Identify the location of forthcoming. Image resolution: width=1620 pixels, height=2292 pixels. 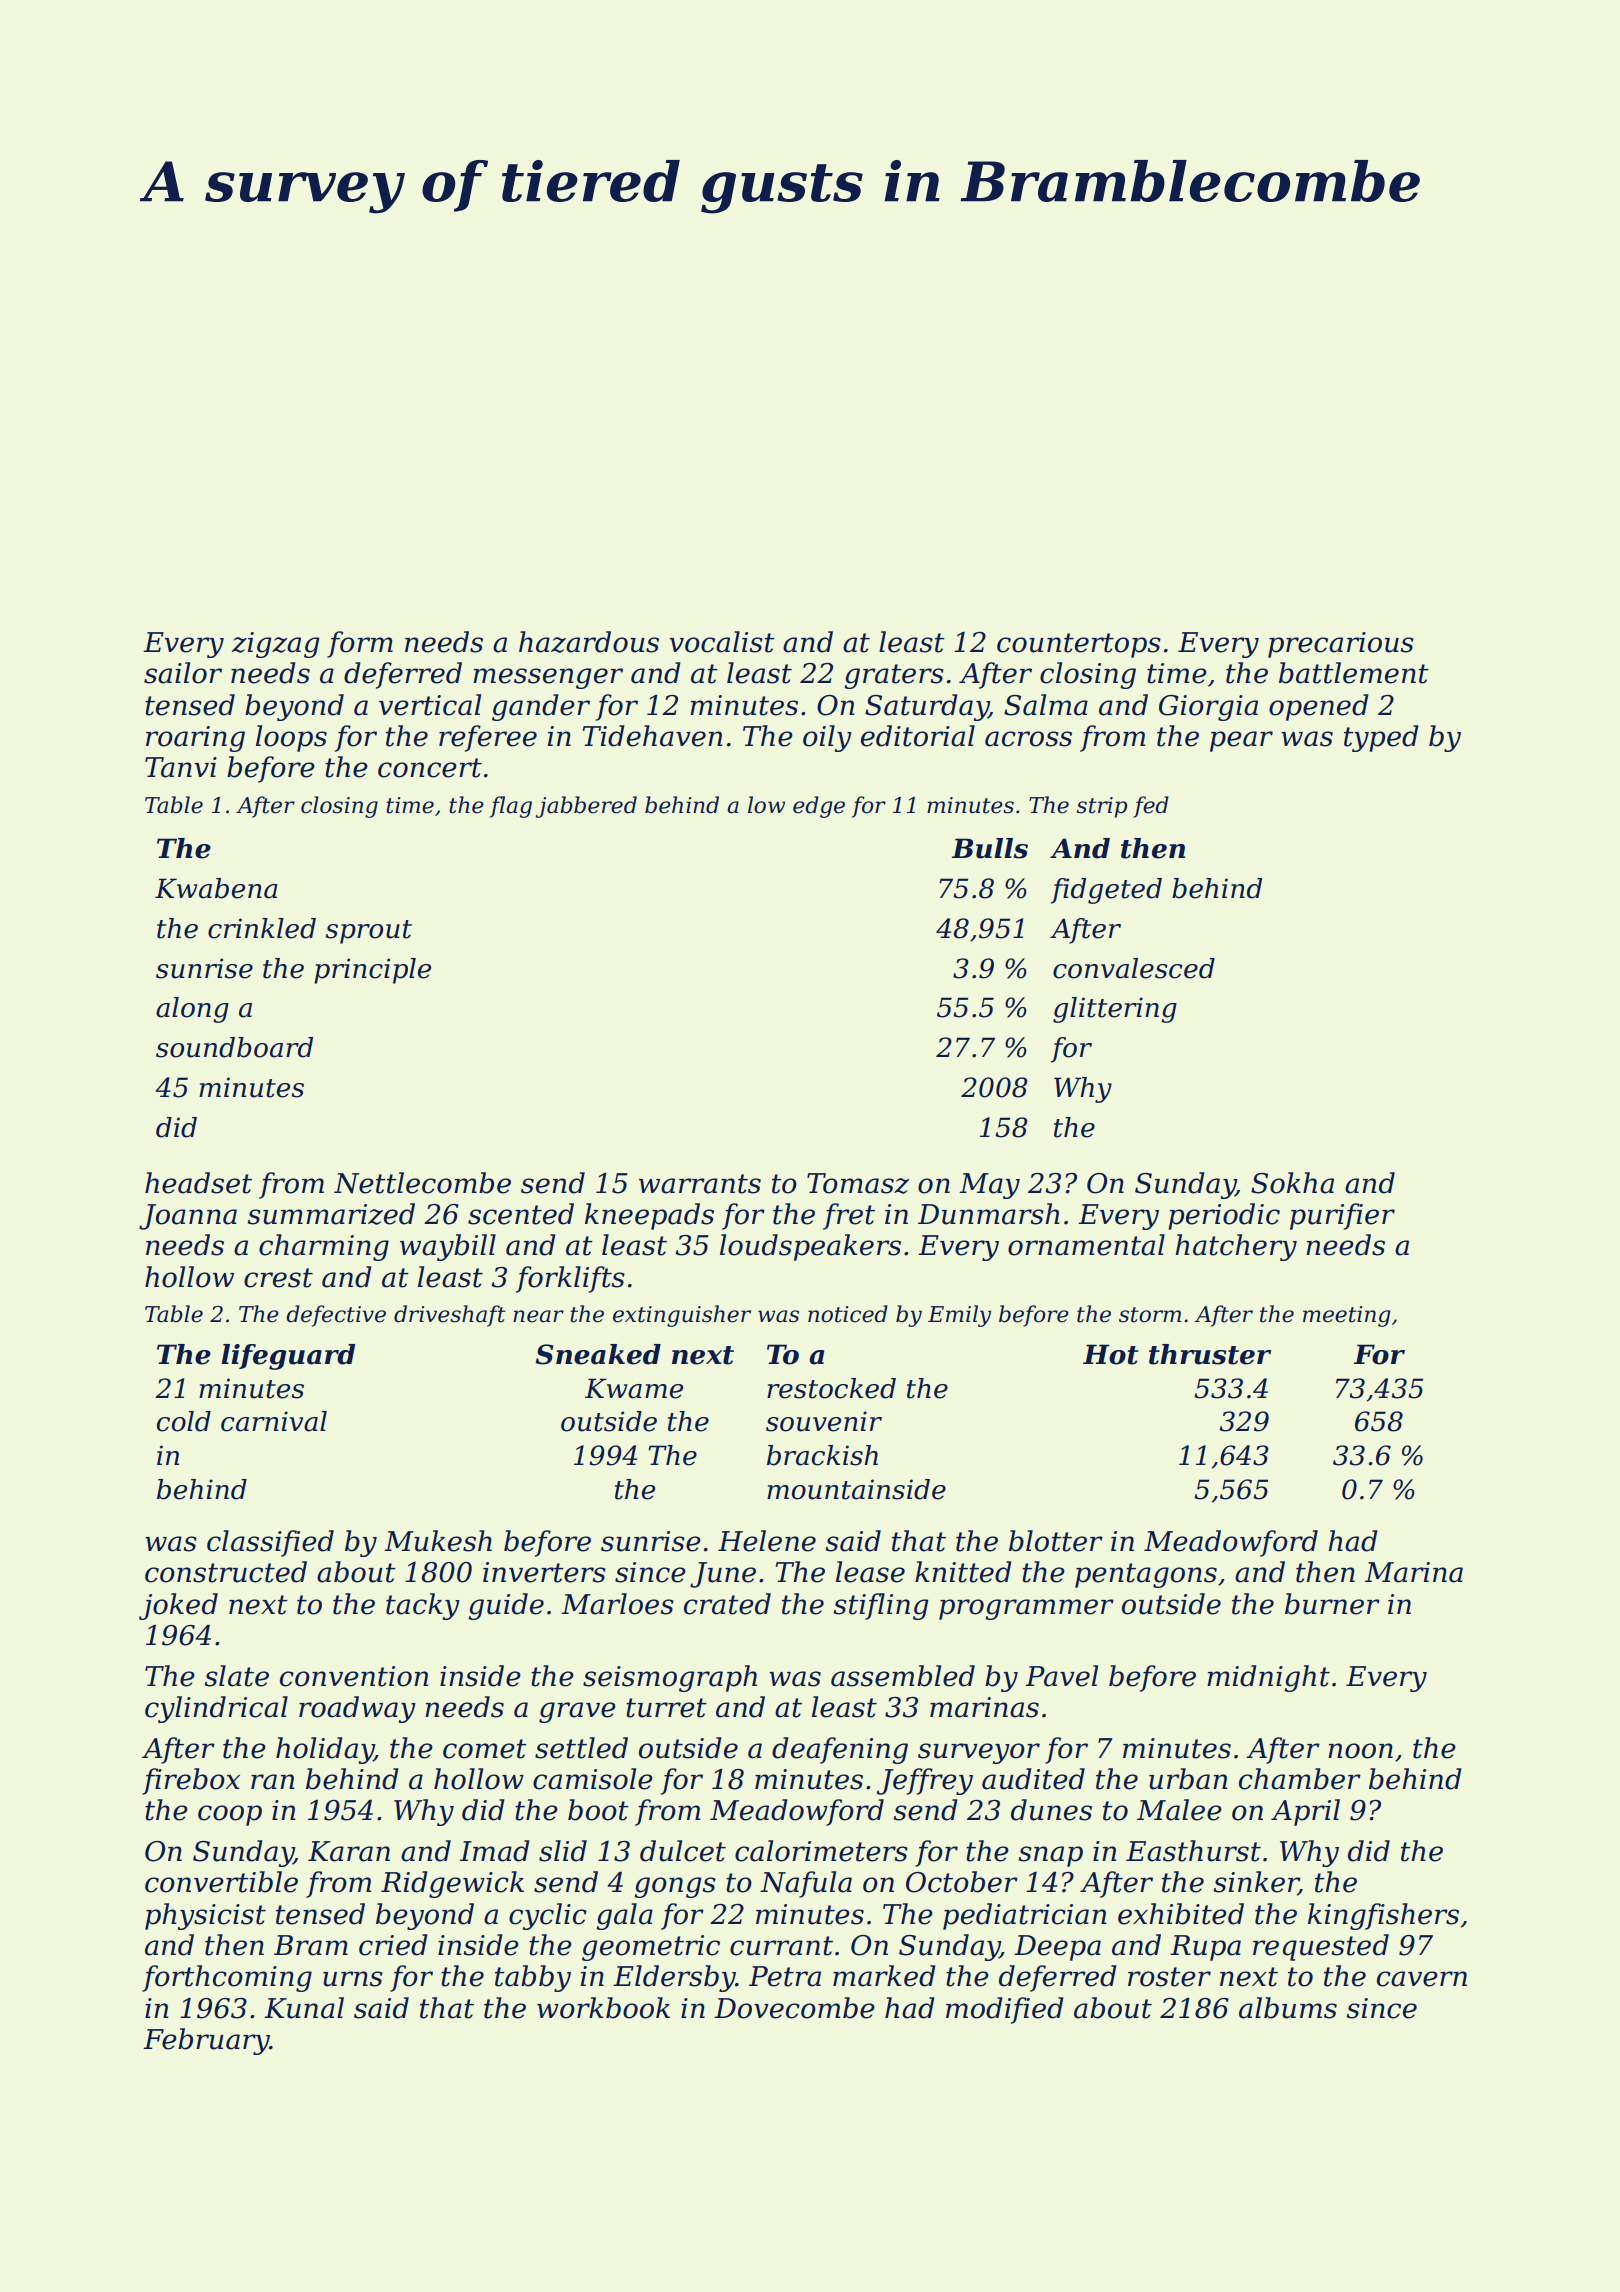
(227, 1978).
